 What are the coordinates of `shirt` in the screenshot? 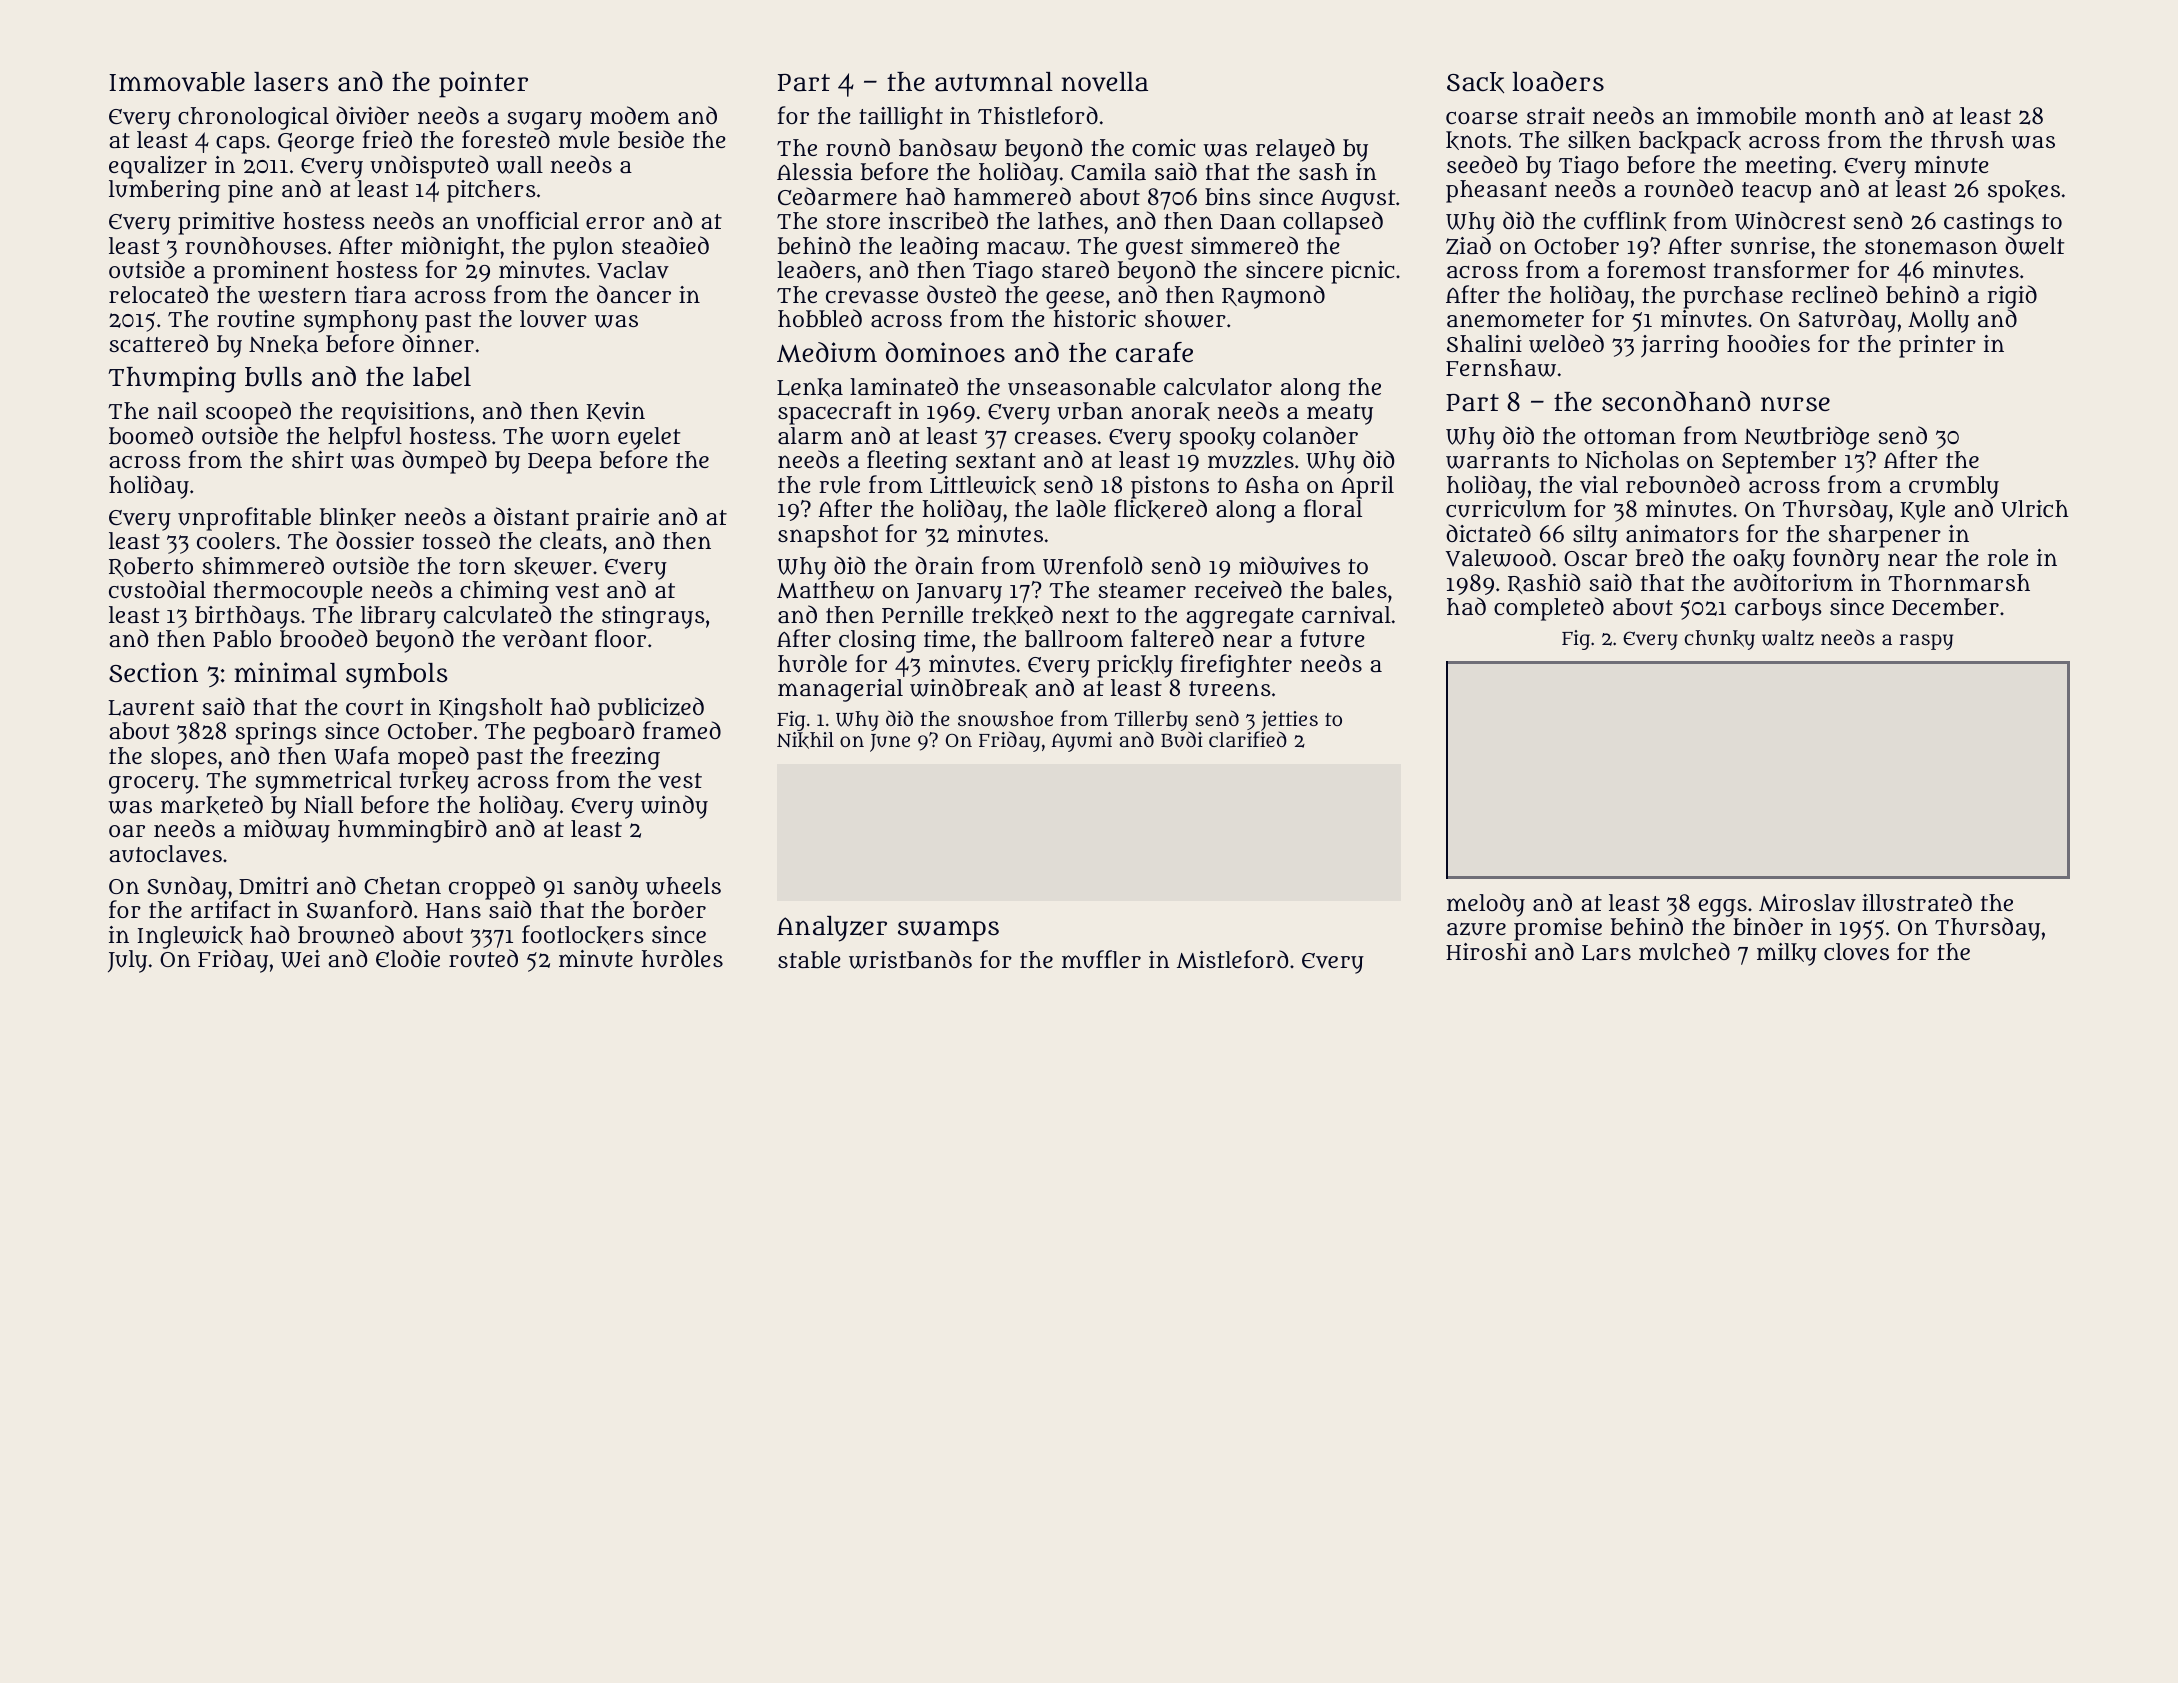 It's located at (318, 459).
